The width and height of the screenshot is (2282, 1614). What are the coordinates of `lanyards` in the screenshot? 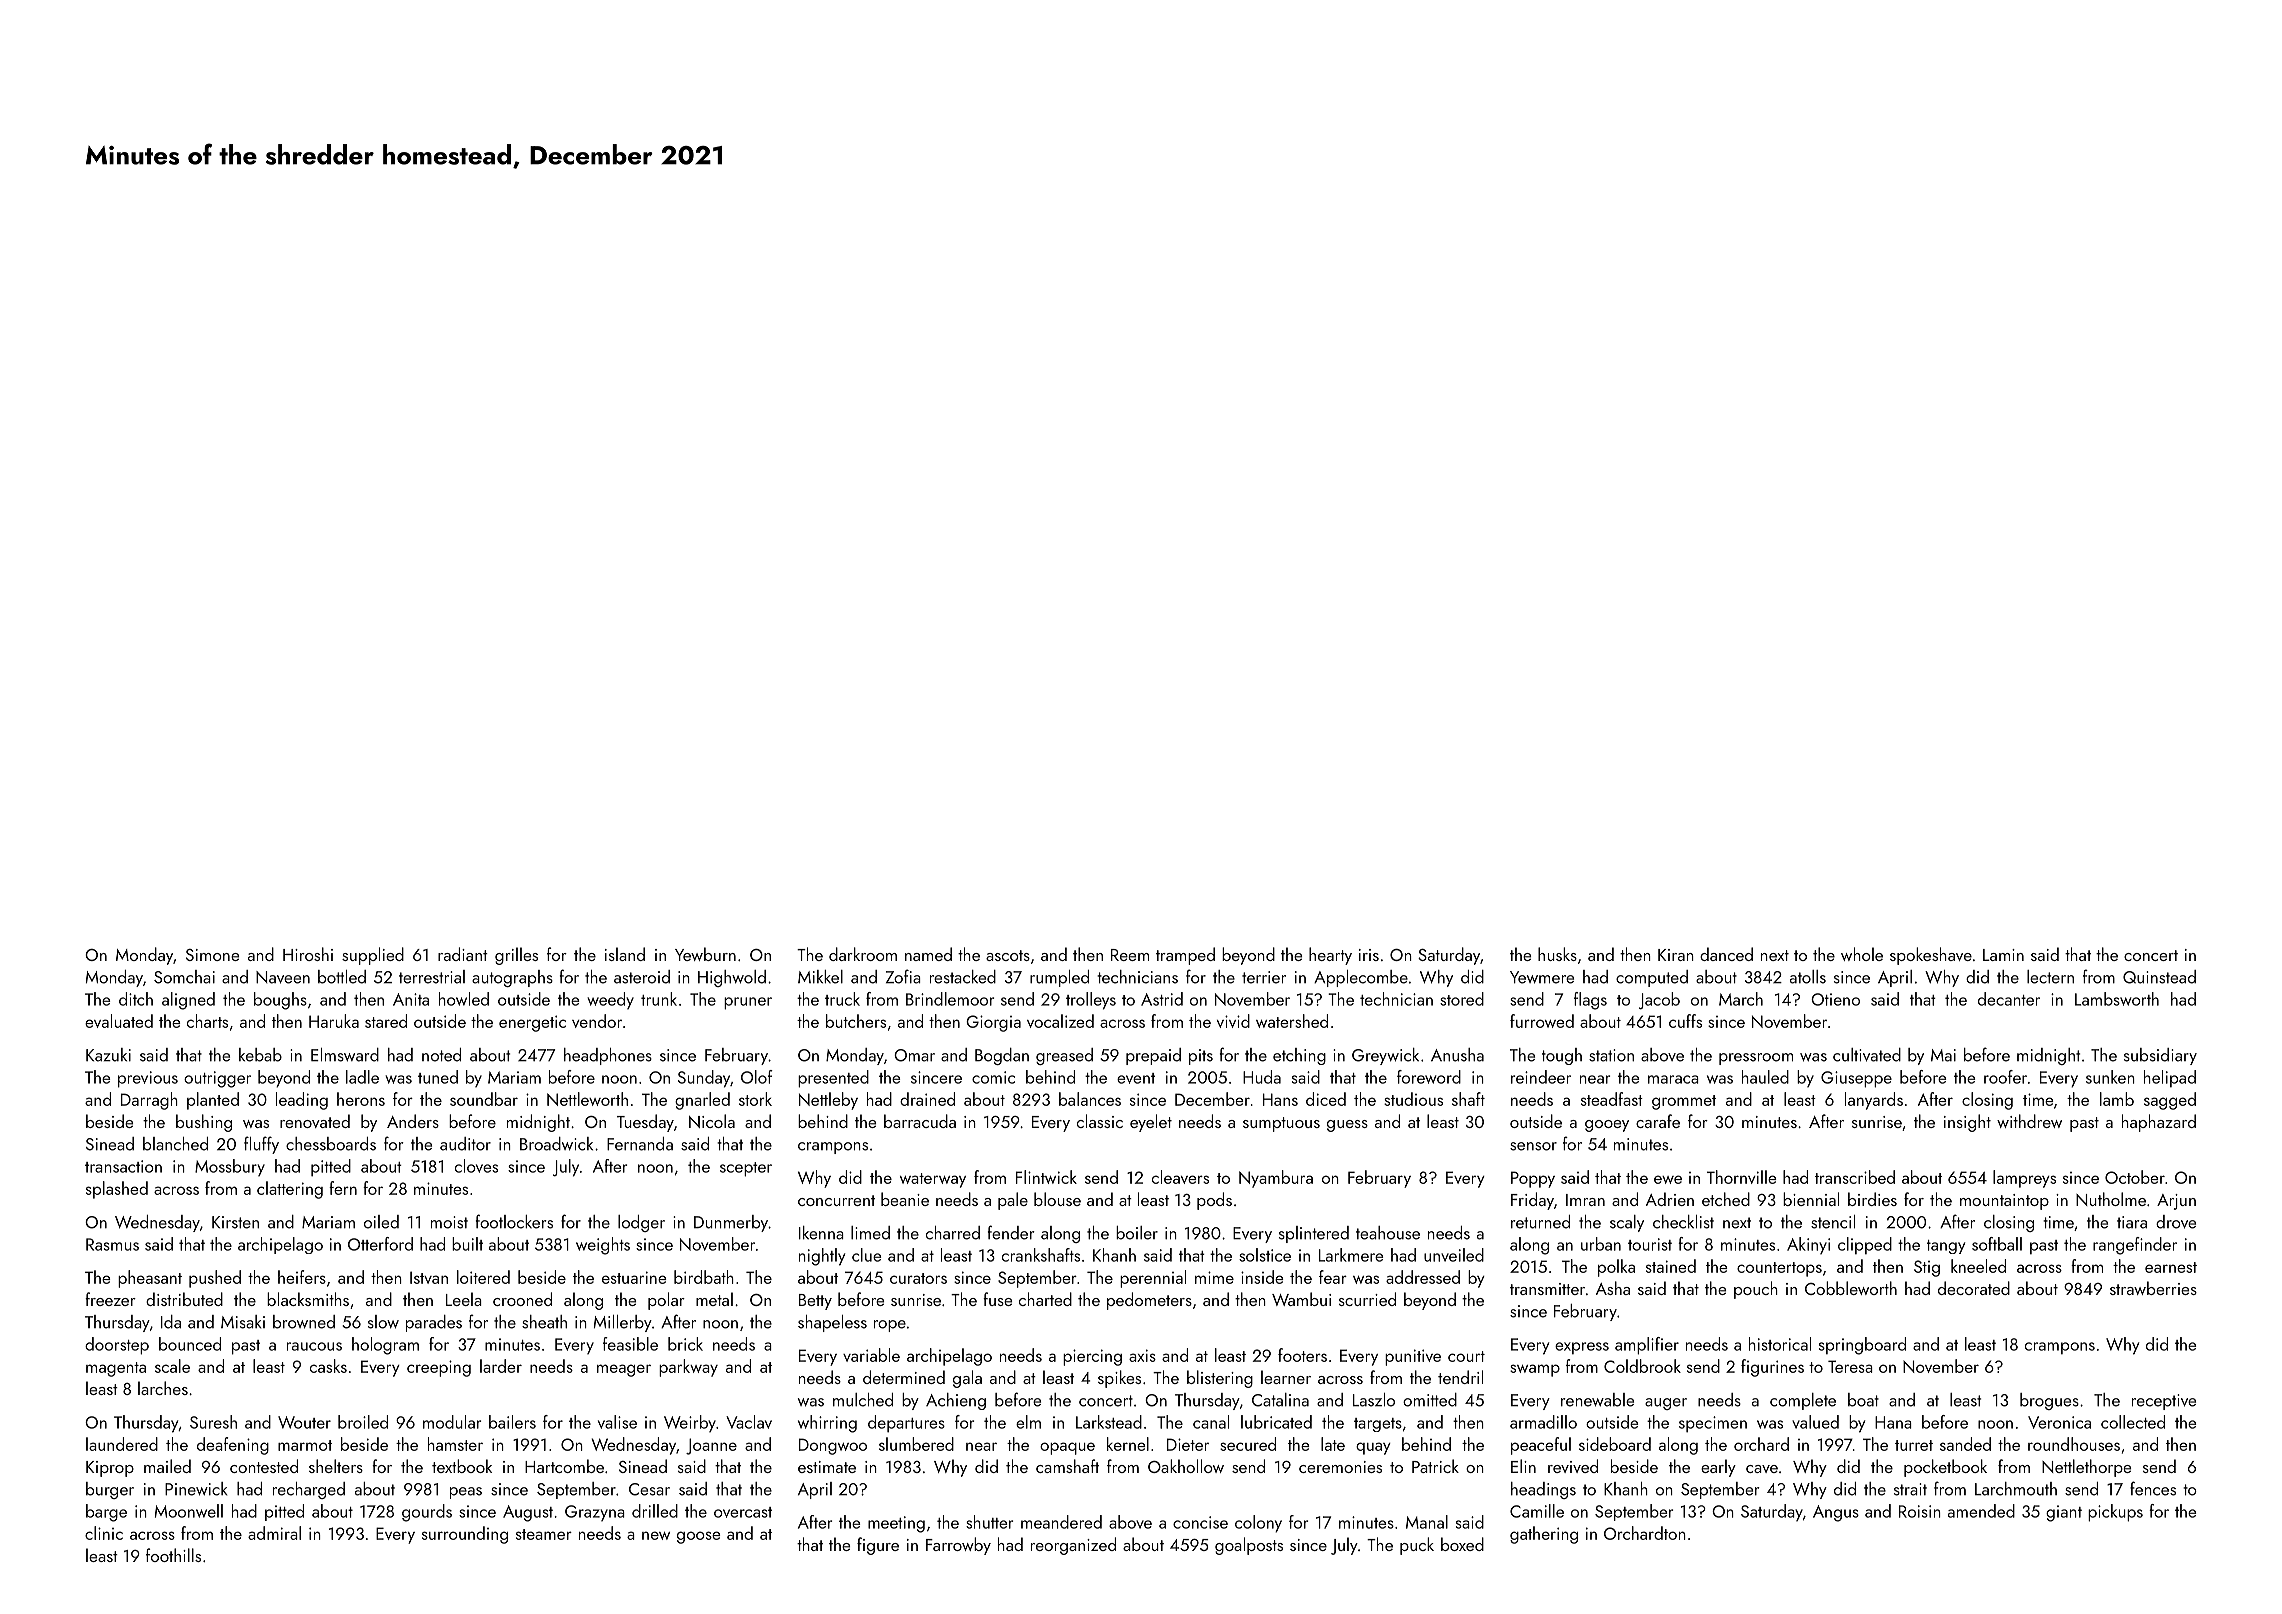 It's located at (1874, 1101).
